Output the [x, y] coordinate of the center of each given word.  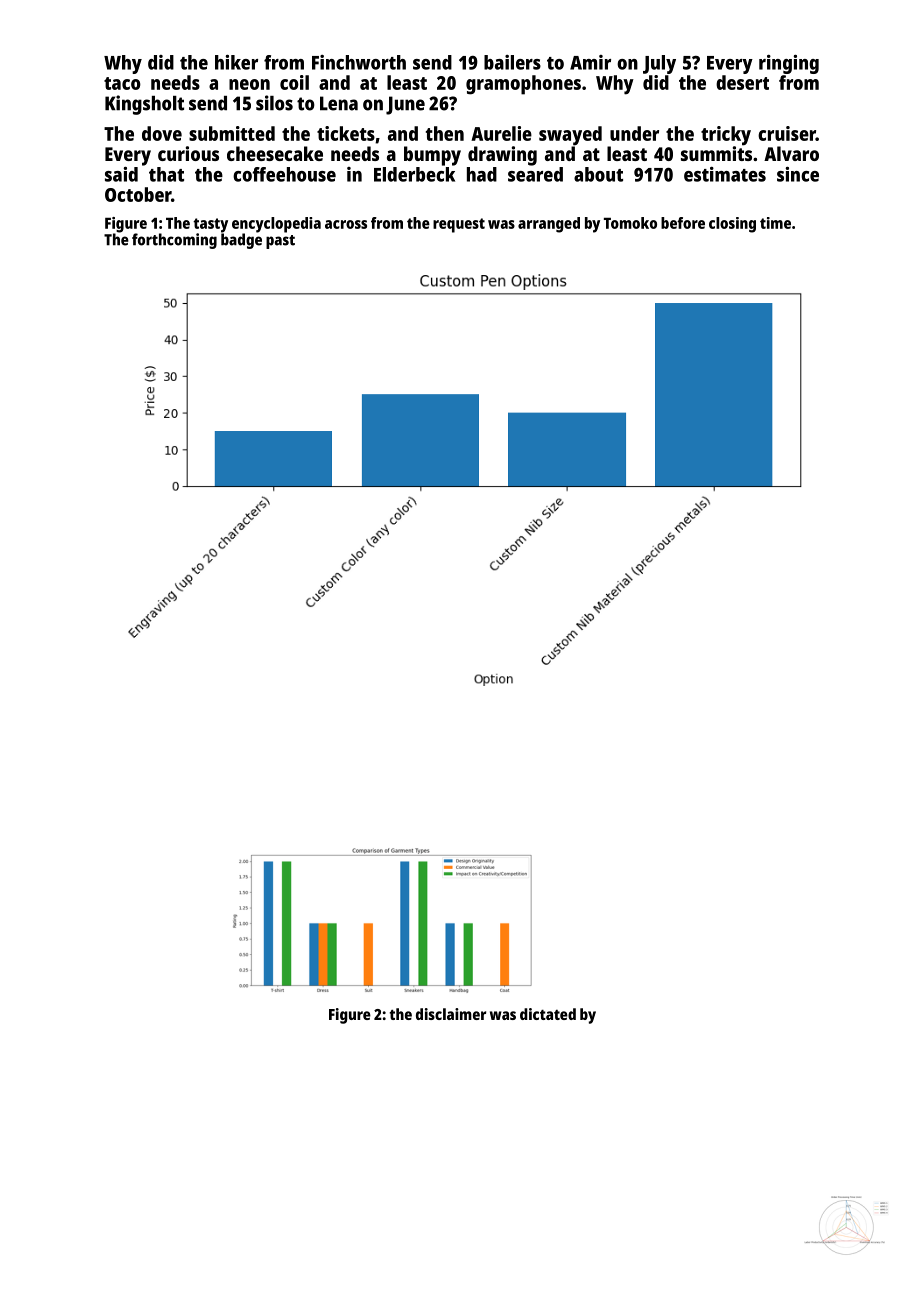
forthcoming [174, 241]
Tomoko [630, 223]
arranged [549, 225]
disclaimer [451, 1014]
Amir [590, 62]
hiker [236, 62]
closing [732, 225]
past [280, 242]
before [683, 223]
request [459, 225]
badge [241, 241]
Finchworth [359, 62]
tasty [210, 225]
